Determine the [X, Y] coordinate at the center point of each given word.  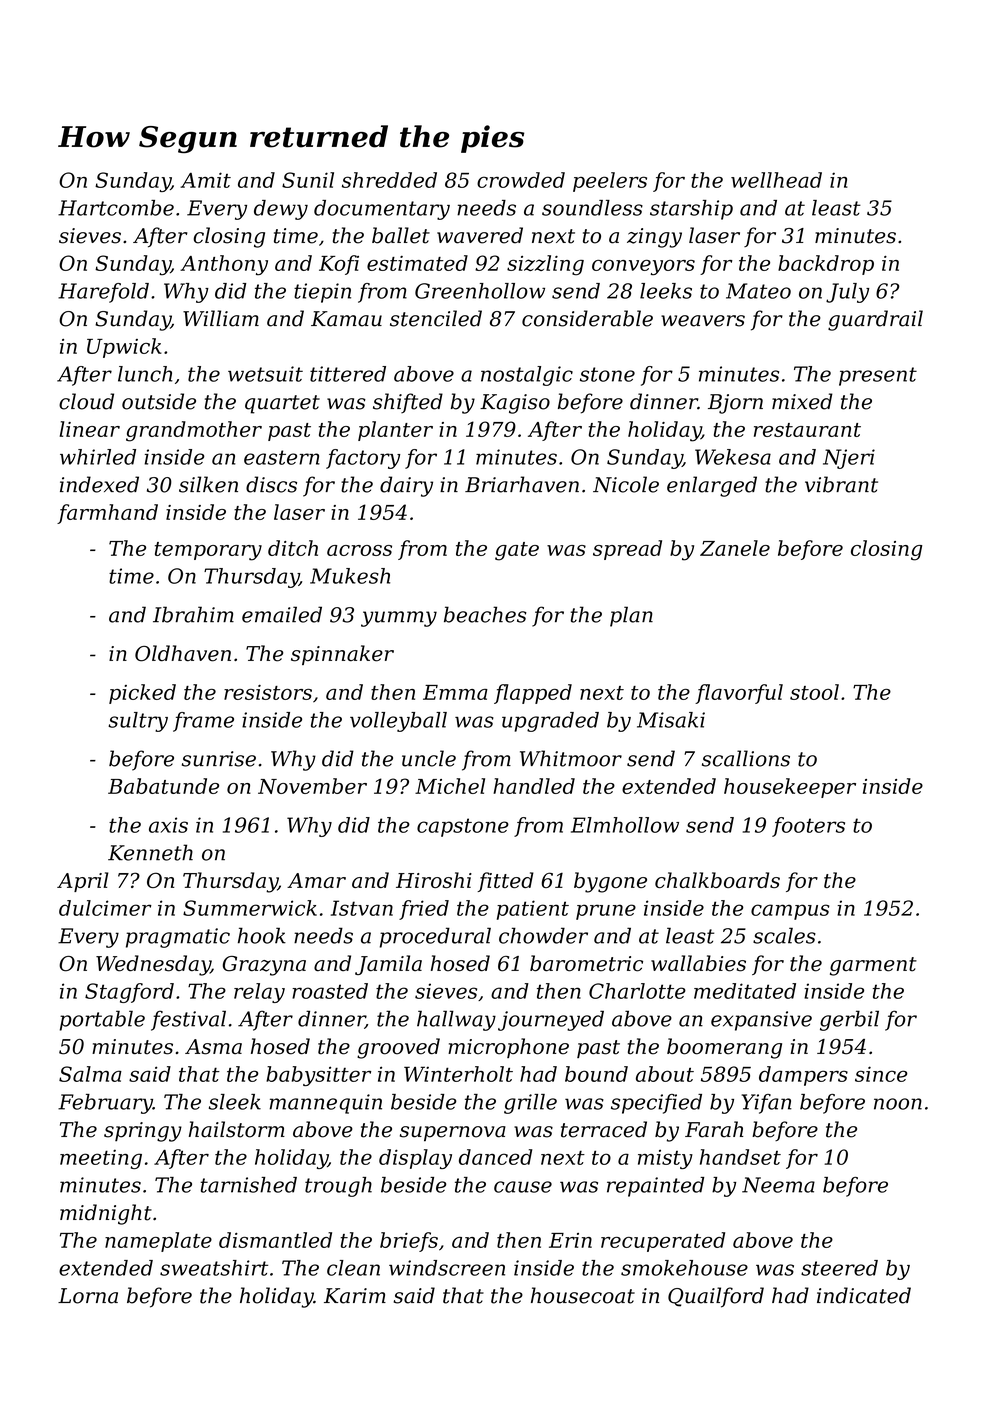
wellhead [776, 180]
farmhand [107, 514]
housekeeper [790, 788]
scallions [746, 758]
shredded [389, 180]
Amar [316, 880]
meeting [101, 1159]
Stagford [129, 993]
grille [530, 1104]
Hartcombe [116, 208]
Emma [455, 692]
